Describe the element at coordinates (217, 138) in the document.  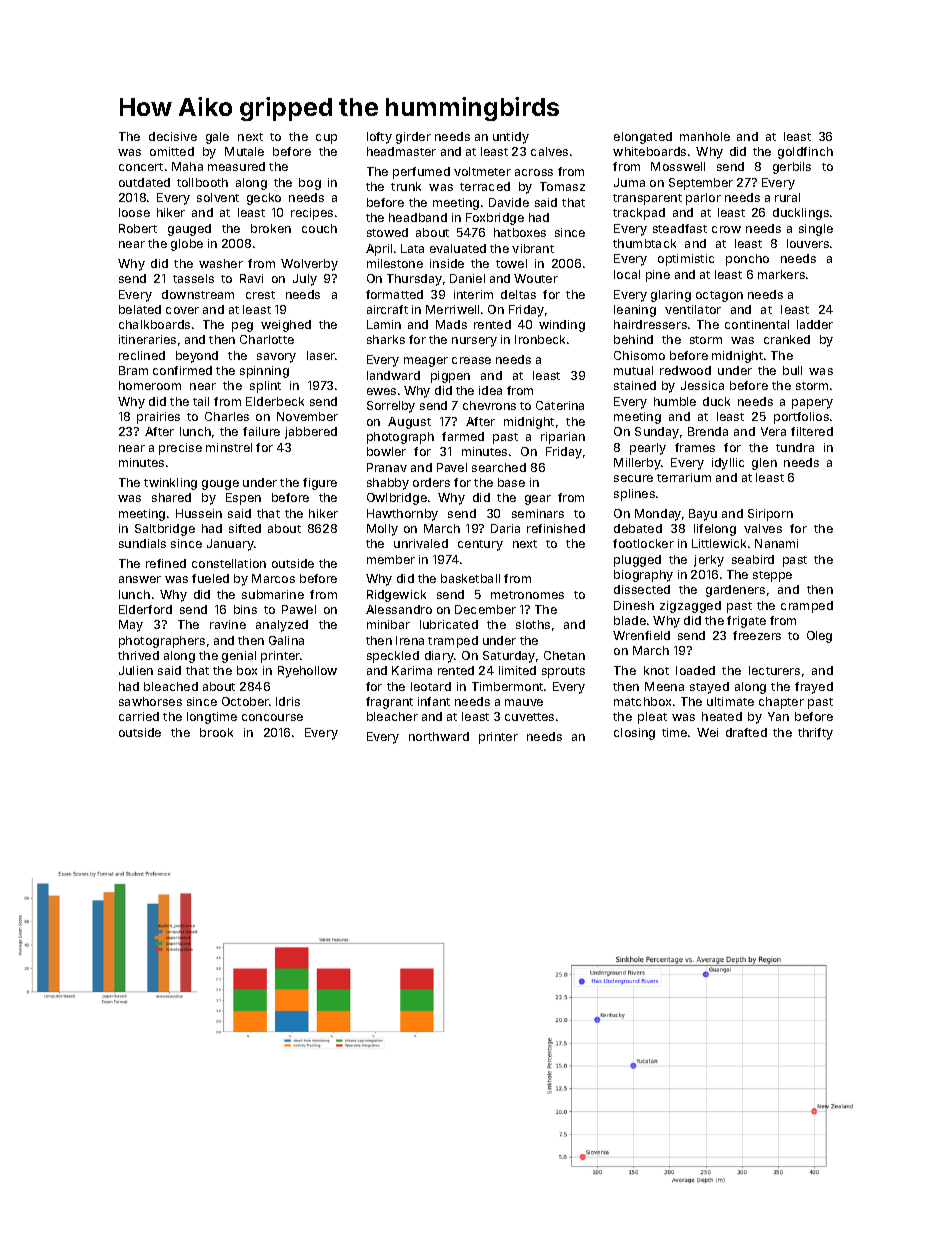
I see `gale` at that location.
